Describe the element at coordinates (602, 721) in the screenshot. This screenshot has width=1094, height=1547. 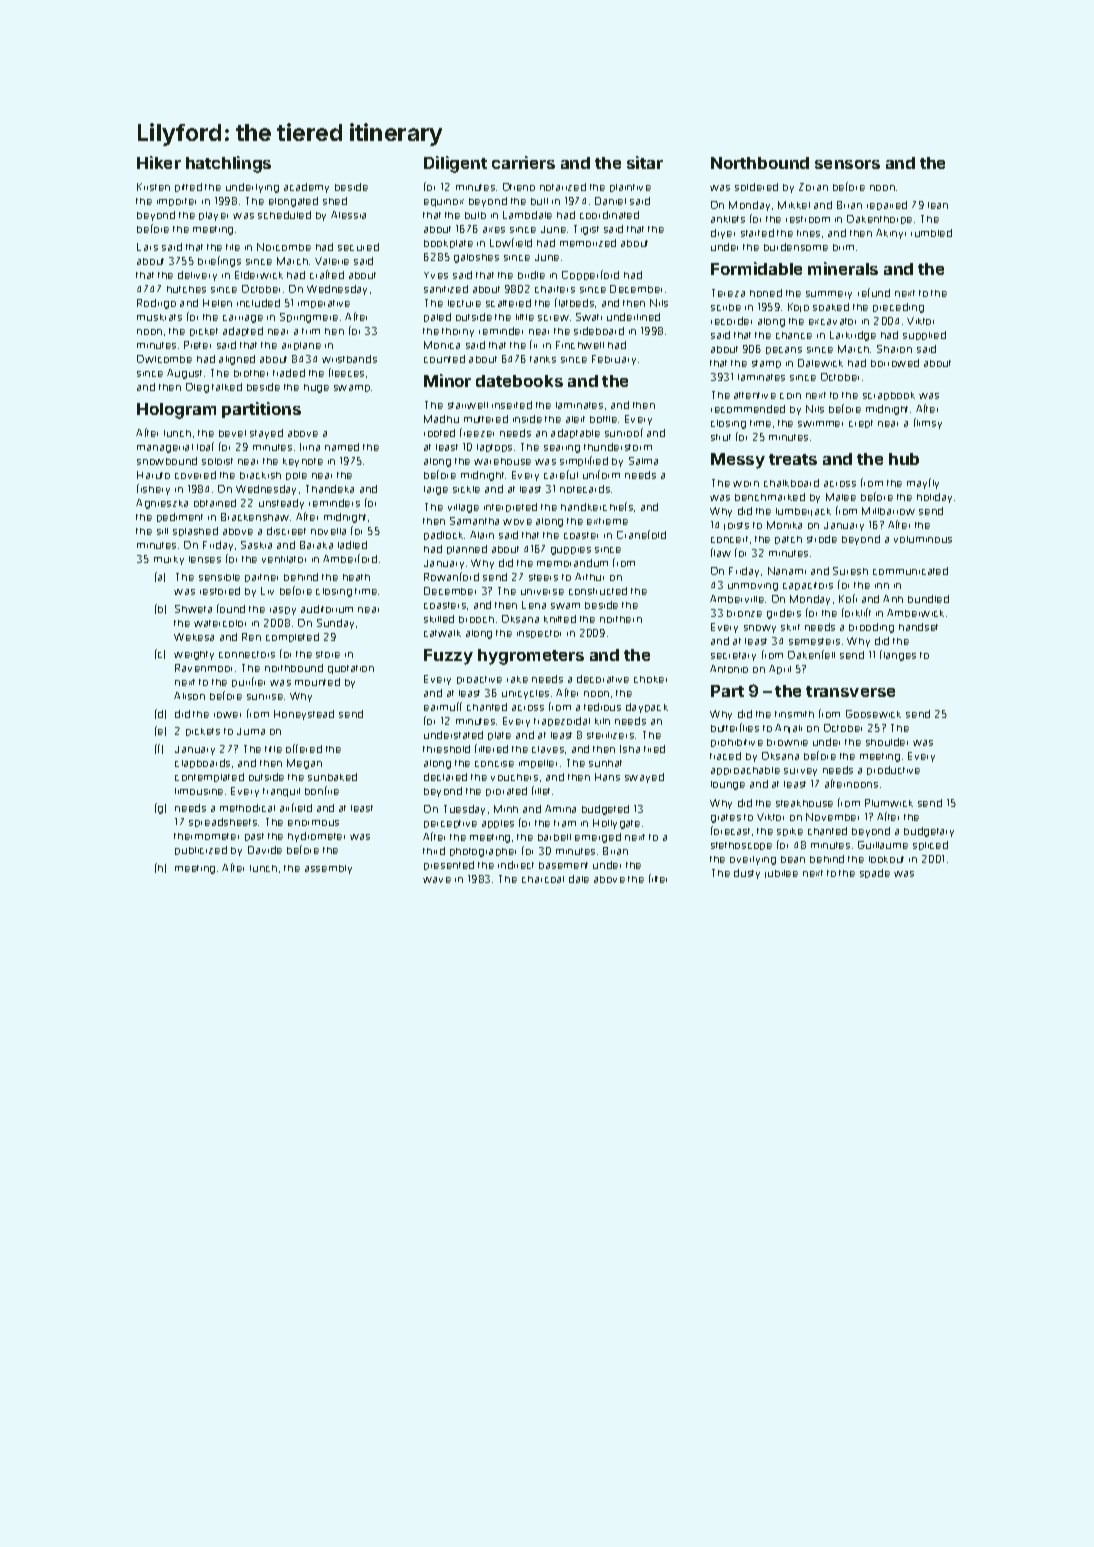
I see `kiln` at that location.
